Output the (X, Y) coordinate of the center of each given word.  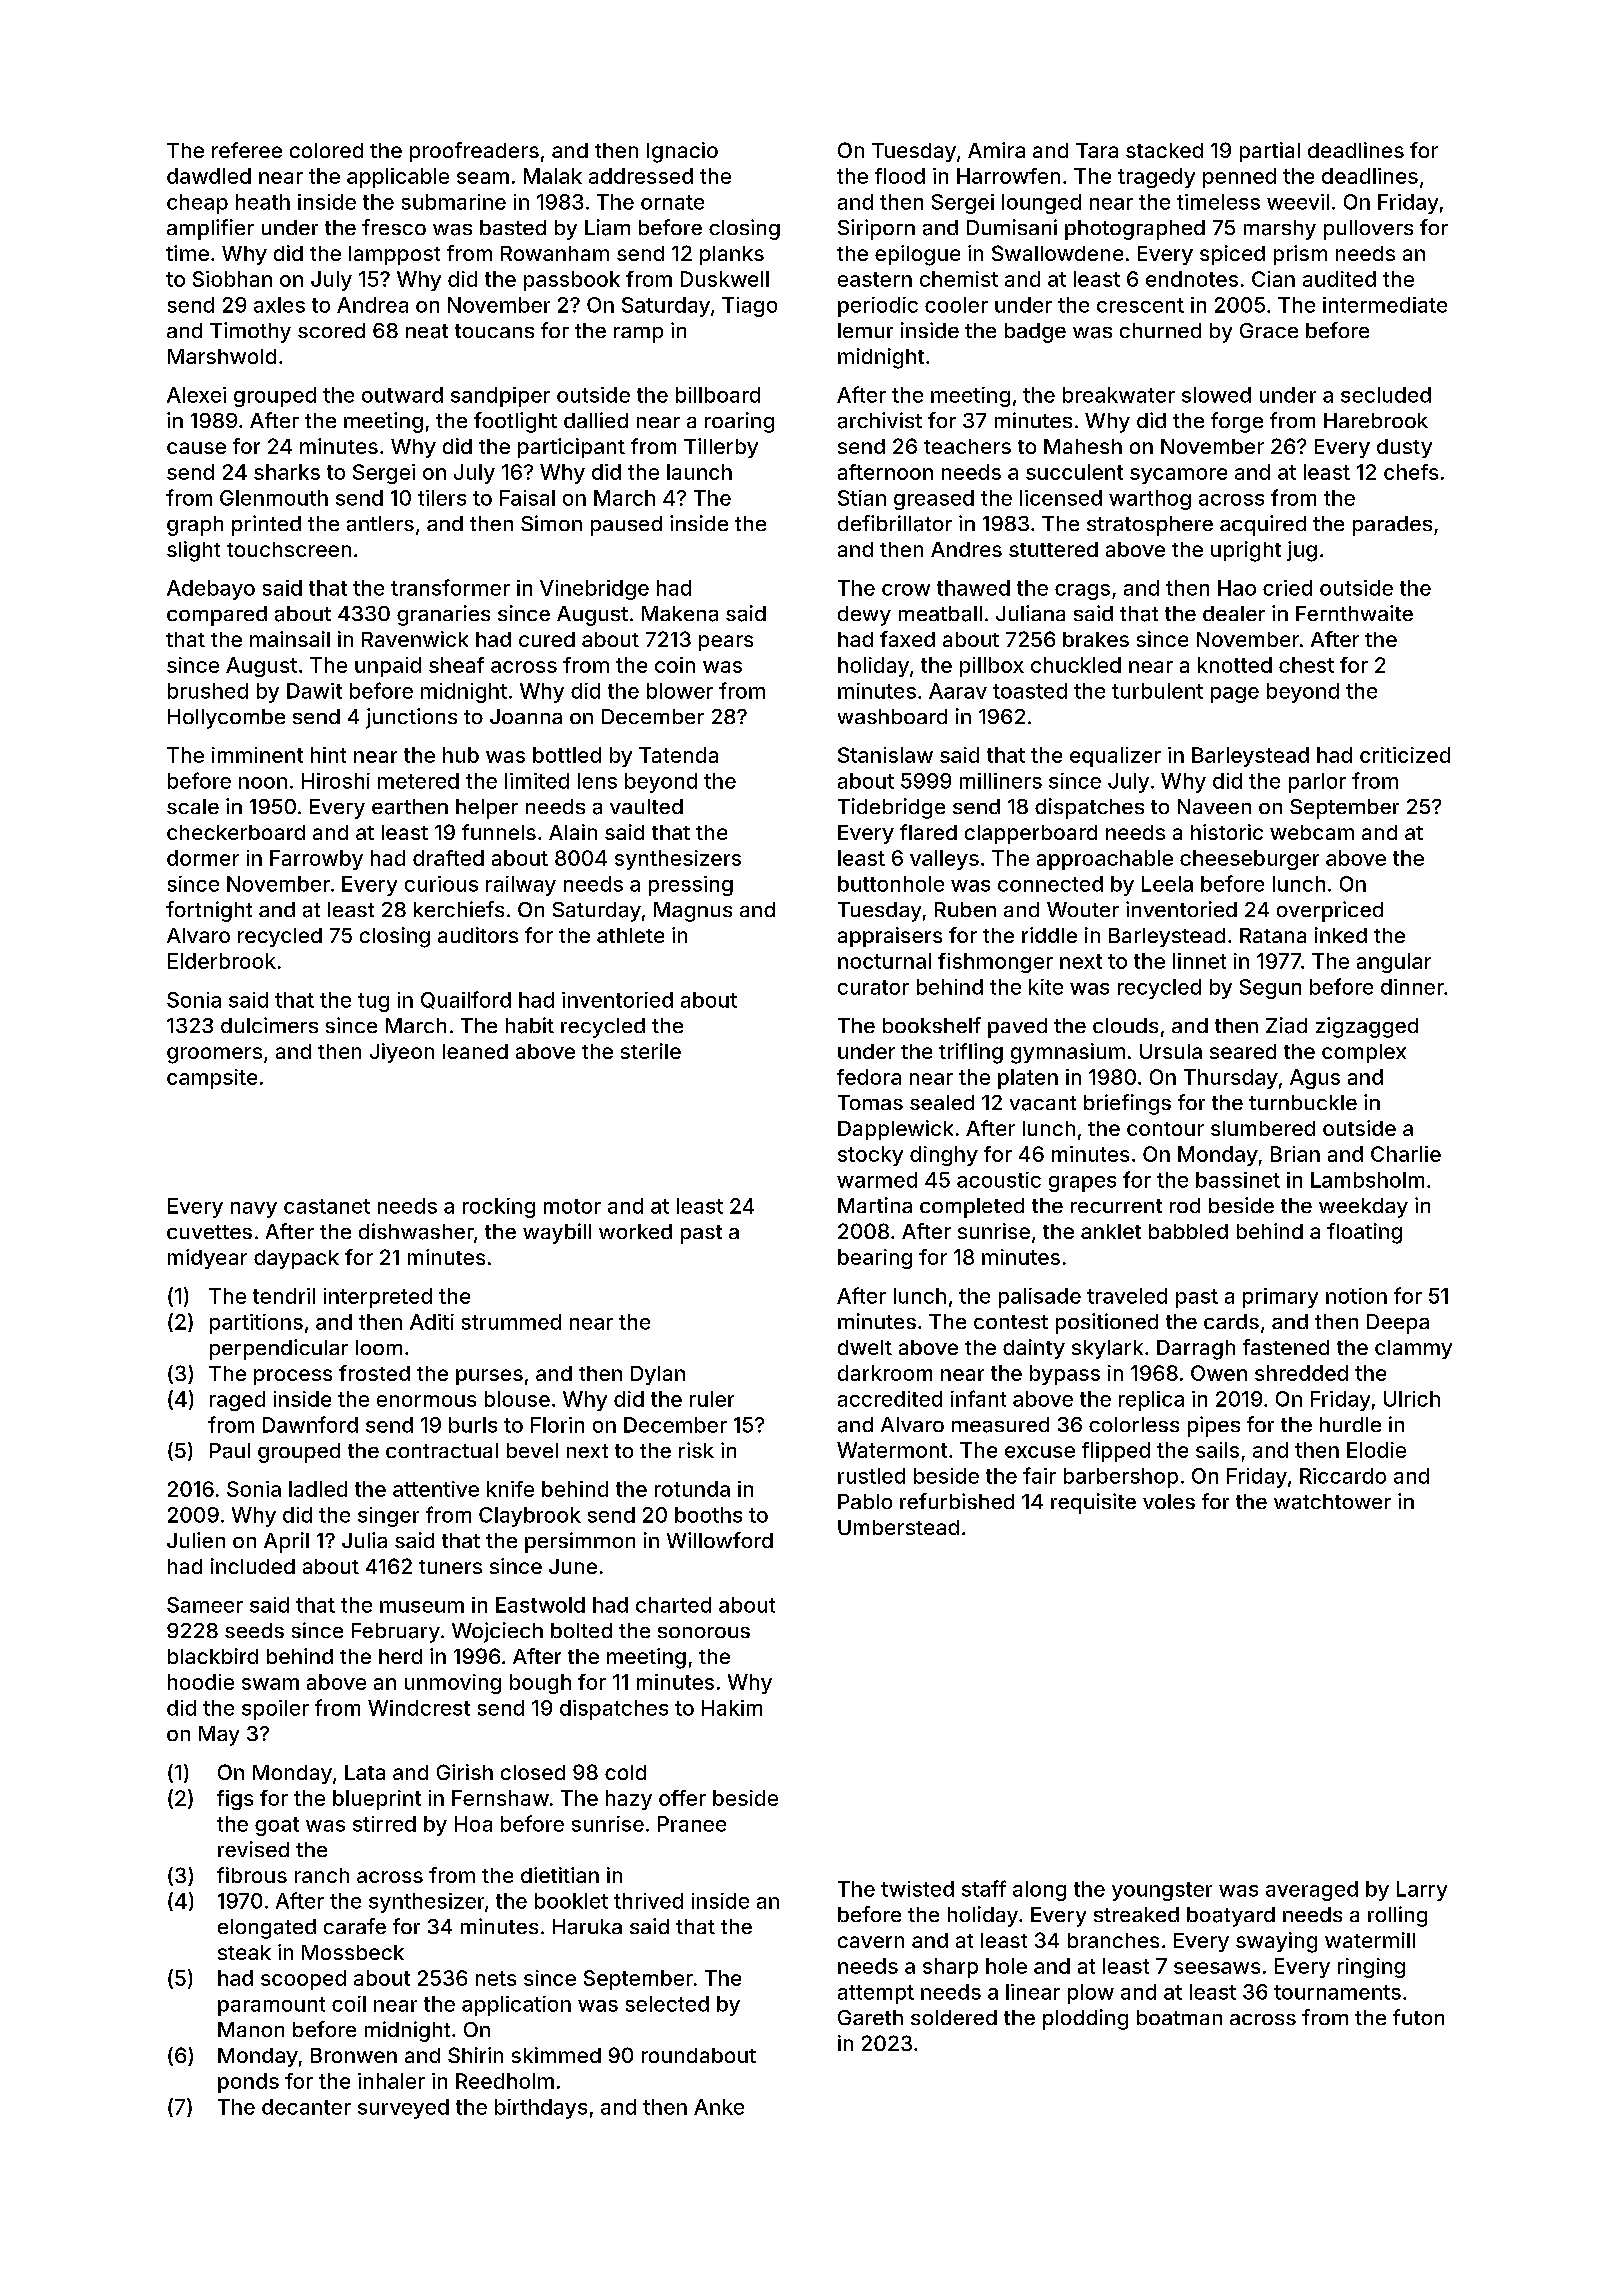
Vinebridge (594, 590)
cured (547, 639)
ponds (248, 2083)
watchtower (1332, 1502)
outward (402, 395)
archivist (880, 420)
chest (1306, 665)
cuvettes (209, 1232)
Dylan (658, 1375)
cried (1287, 588)
